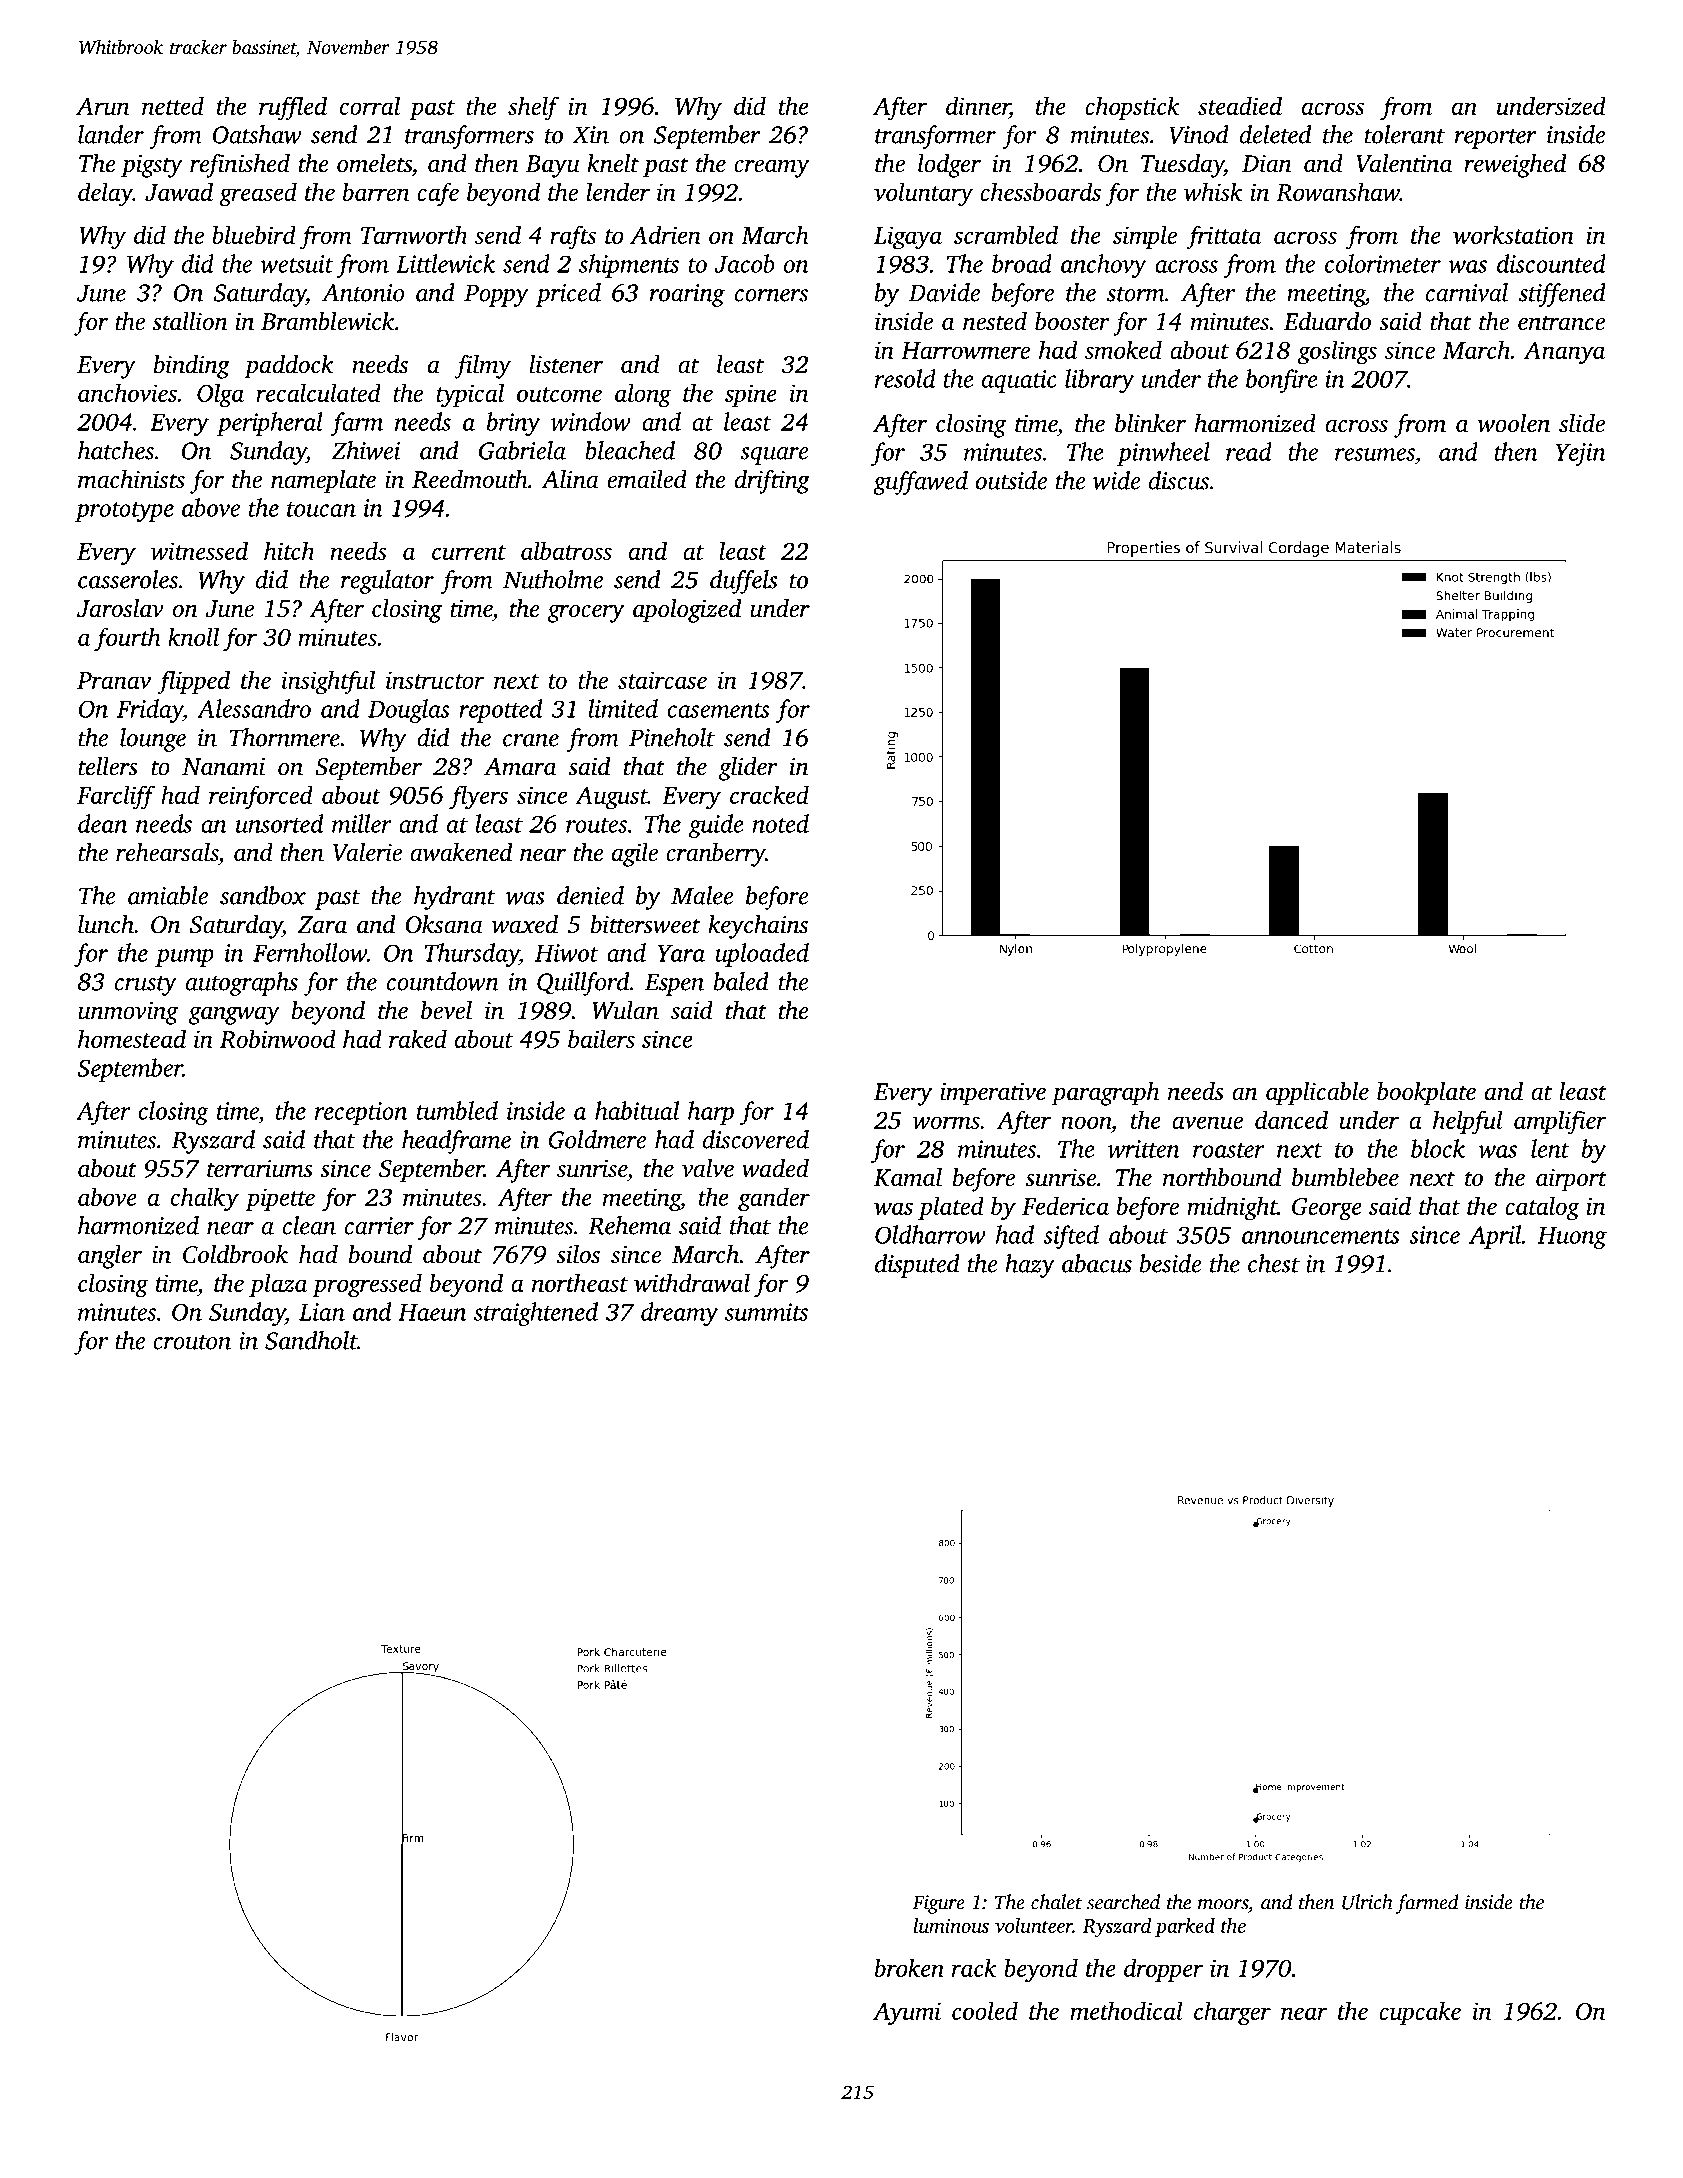 The height and width of the screenshot is (2178, 1683). What do you see at coordinates (1496, 139) in the screenshot?
I see `reporter` at bounding box center [1496, 139].
